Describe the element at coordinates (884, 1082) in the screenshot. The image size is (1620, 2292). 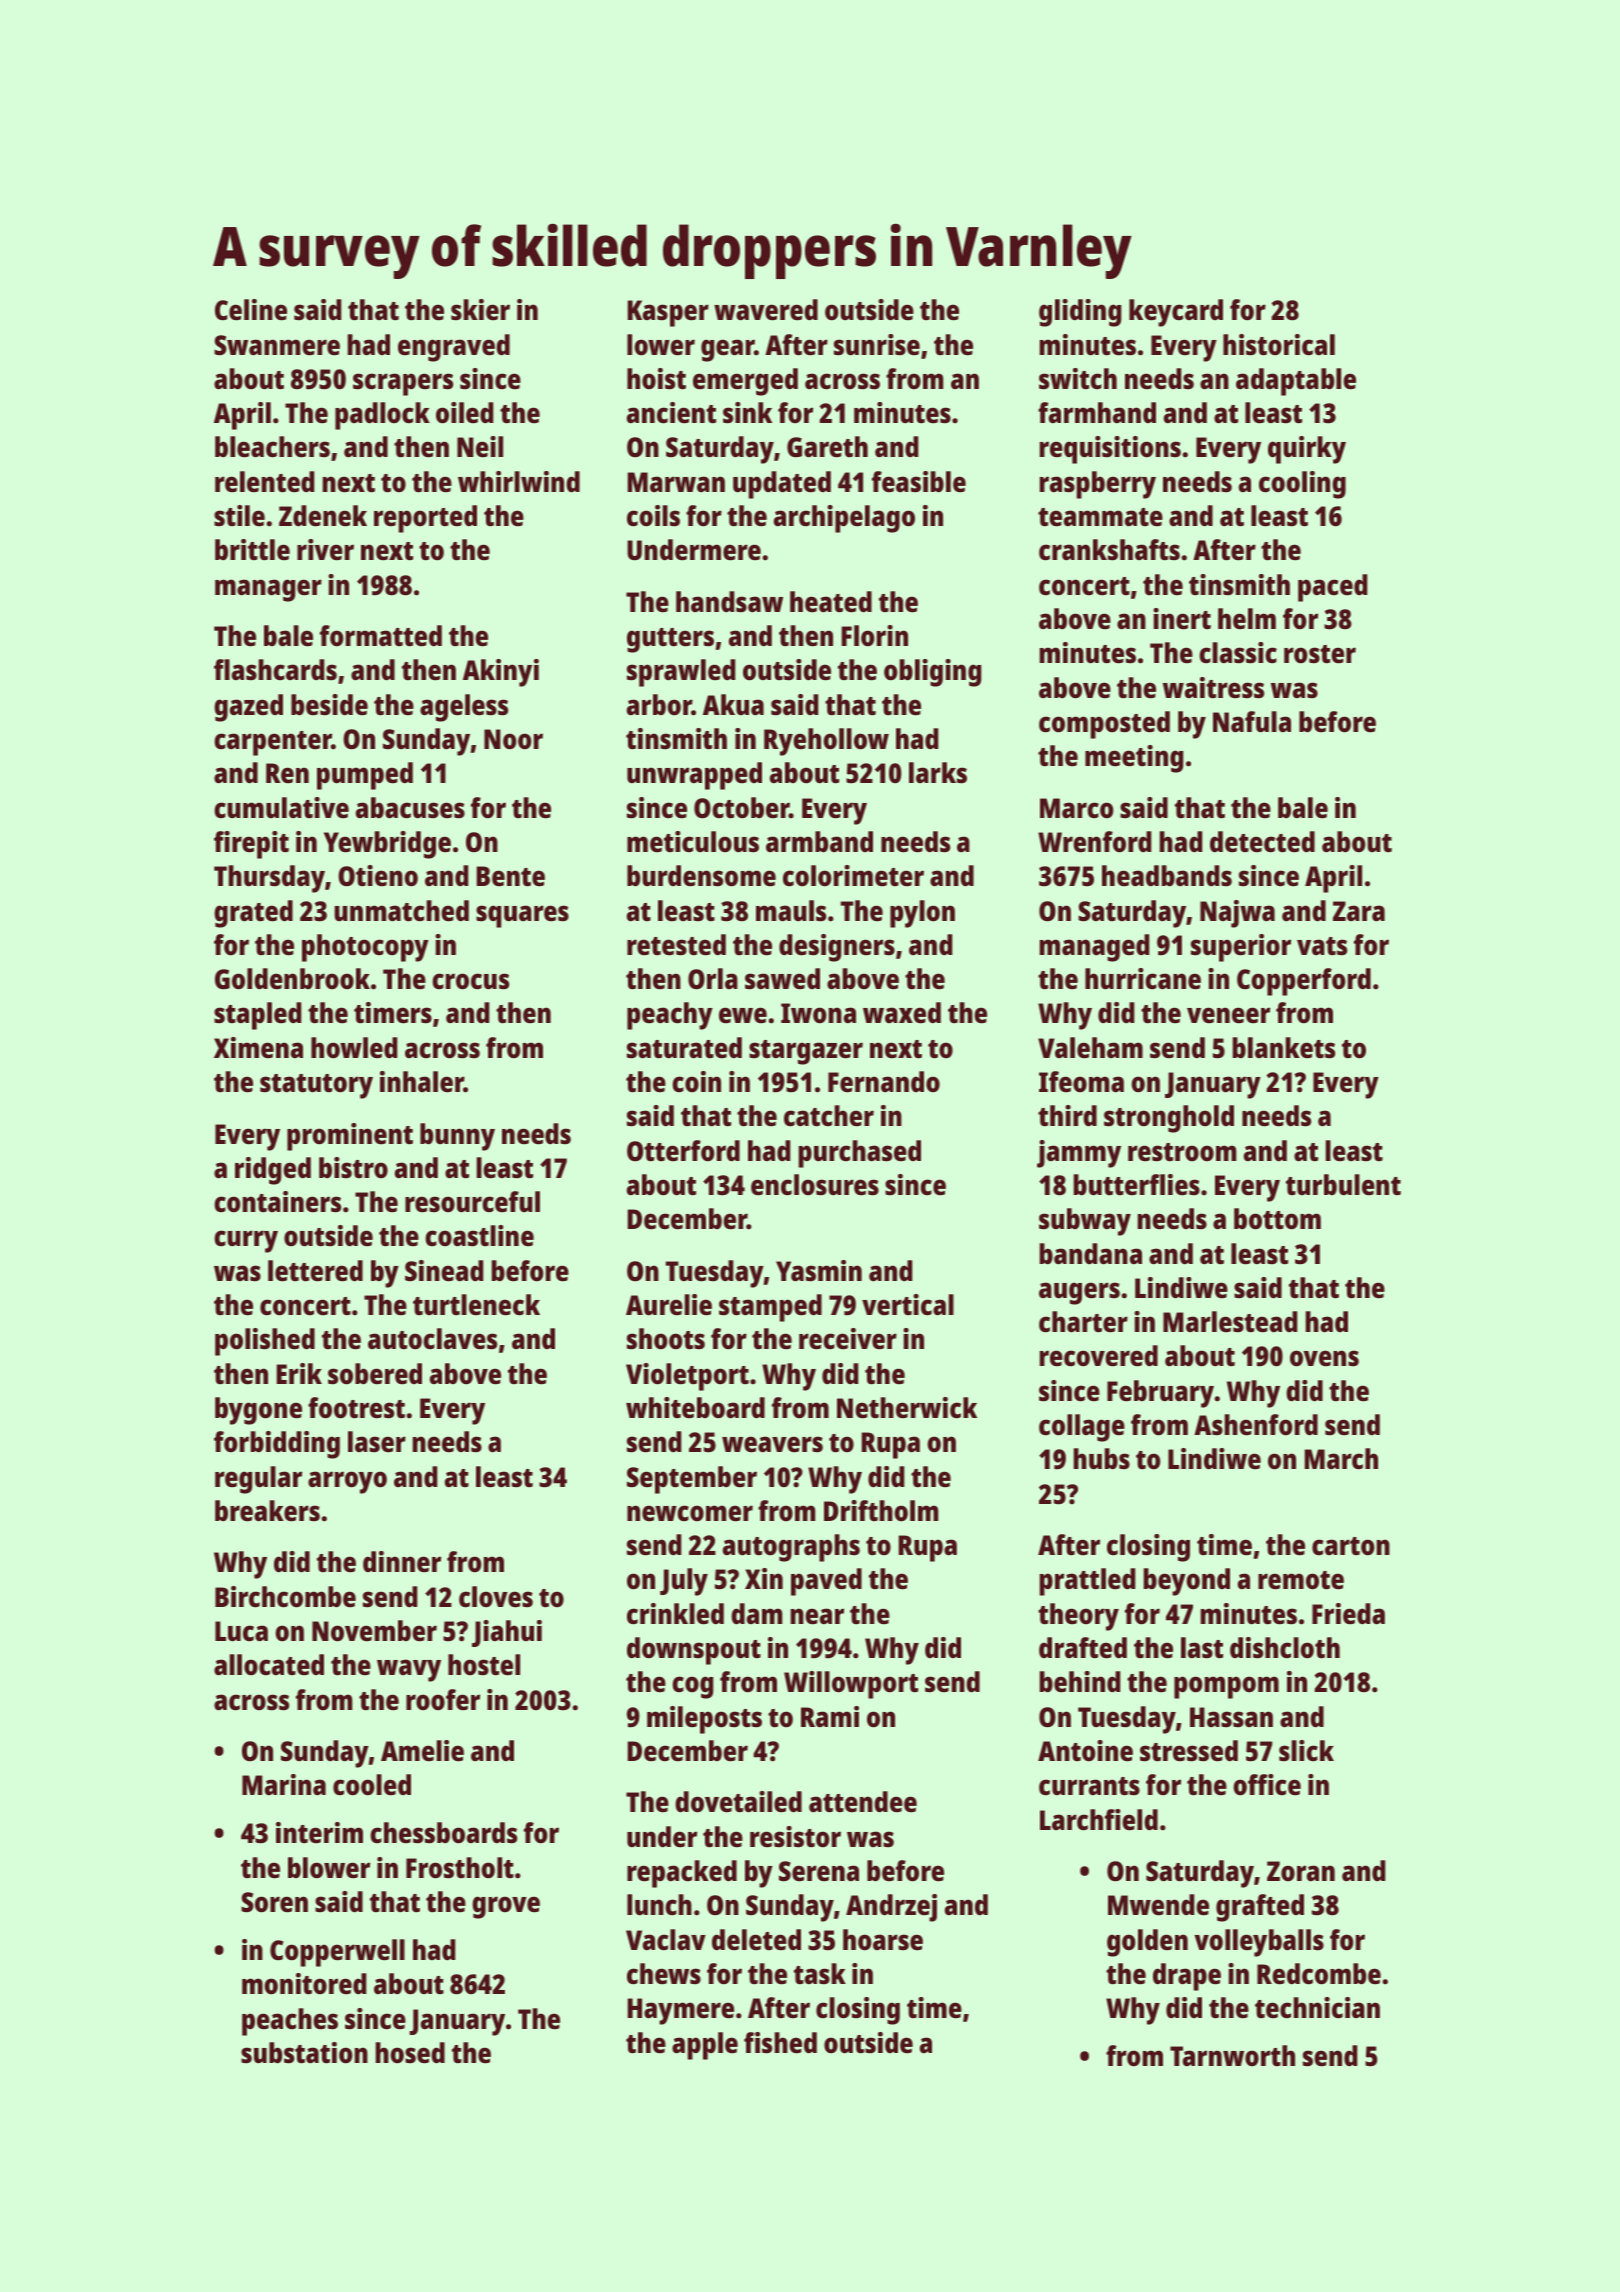
I see `Fernando` at that location.
